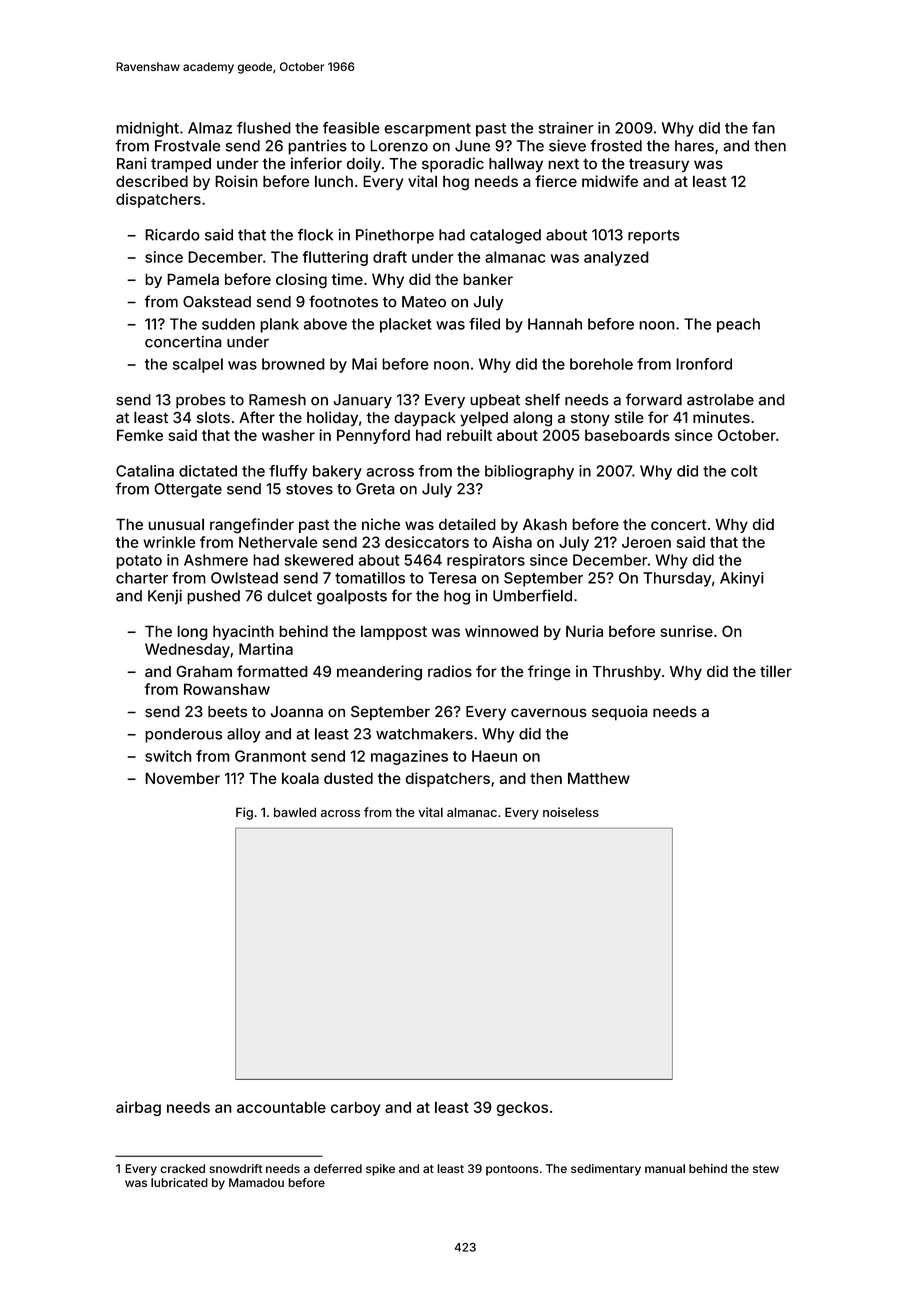 The image size is (908, 1316). What do you see at coordinates (138, 1108) in the page?
I see `airbag` at bounding box center [138, 1108].
